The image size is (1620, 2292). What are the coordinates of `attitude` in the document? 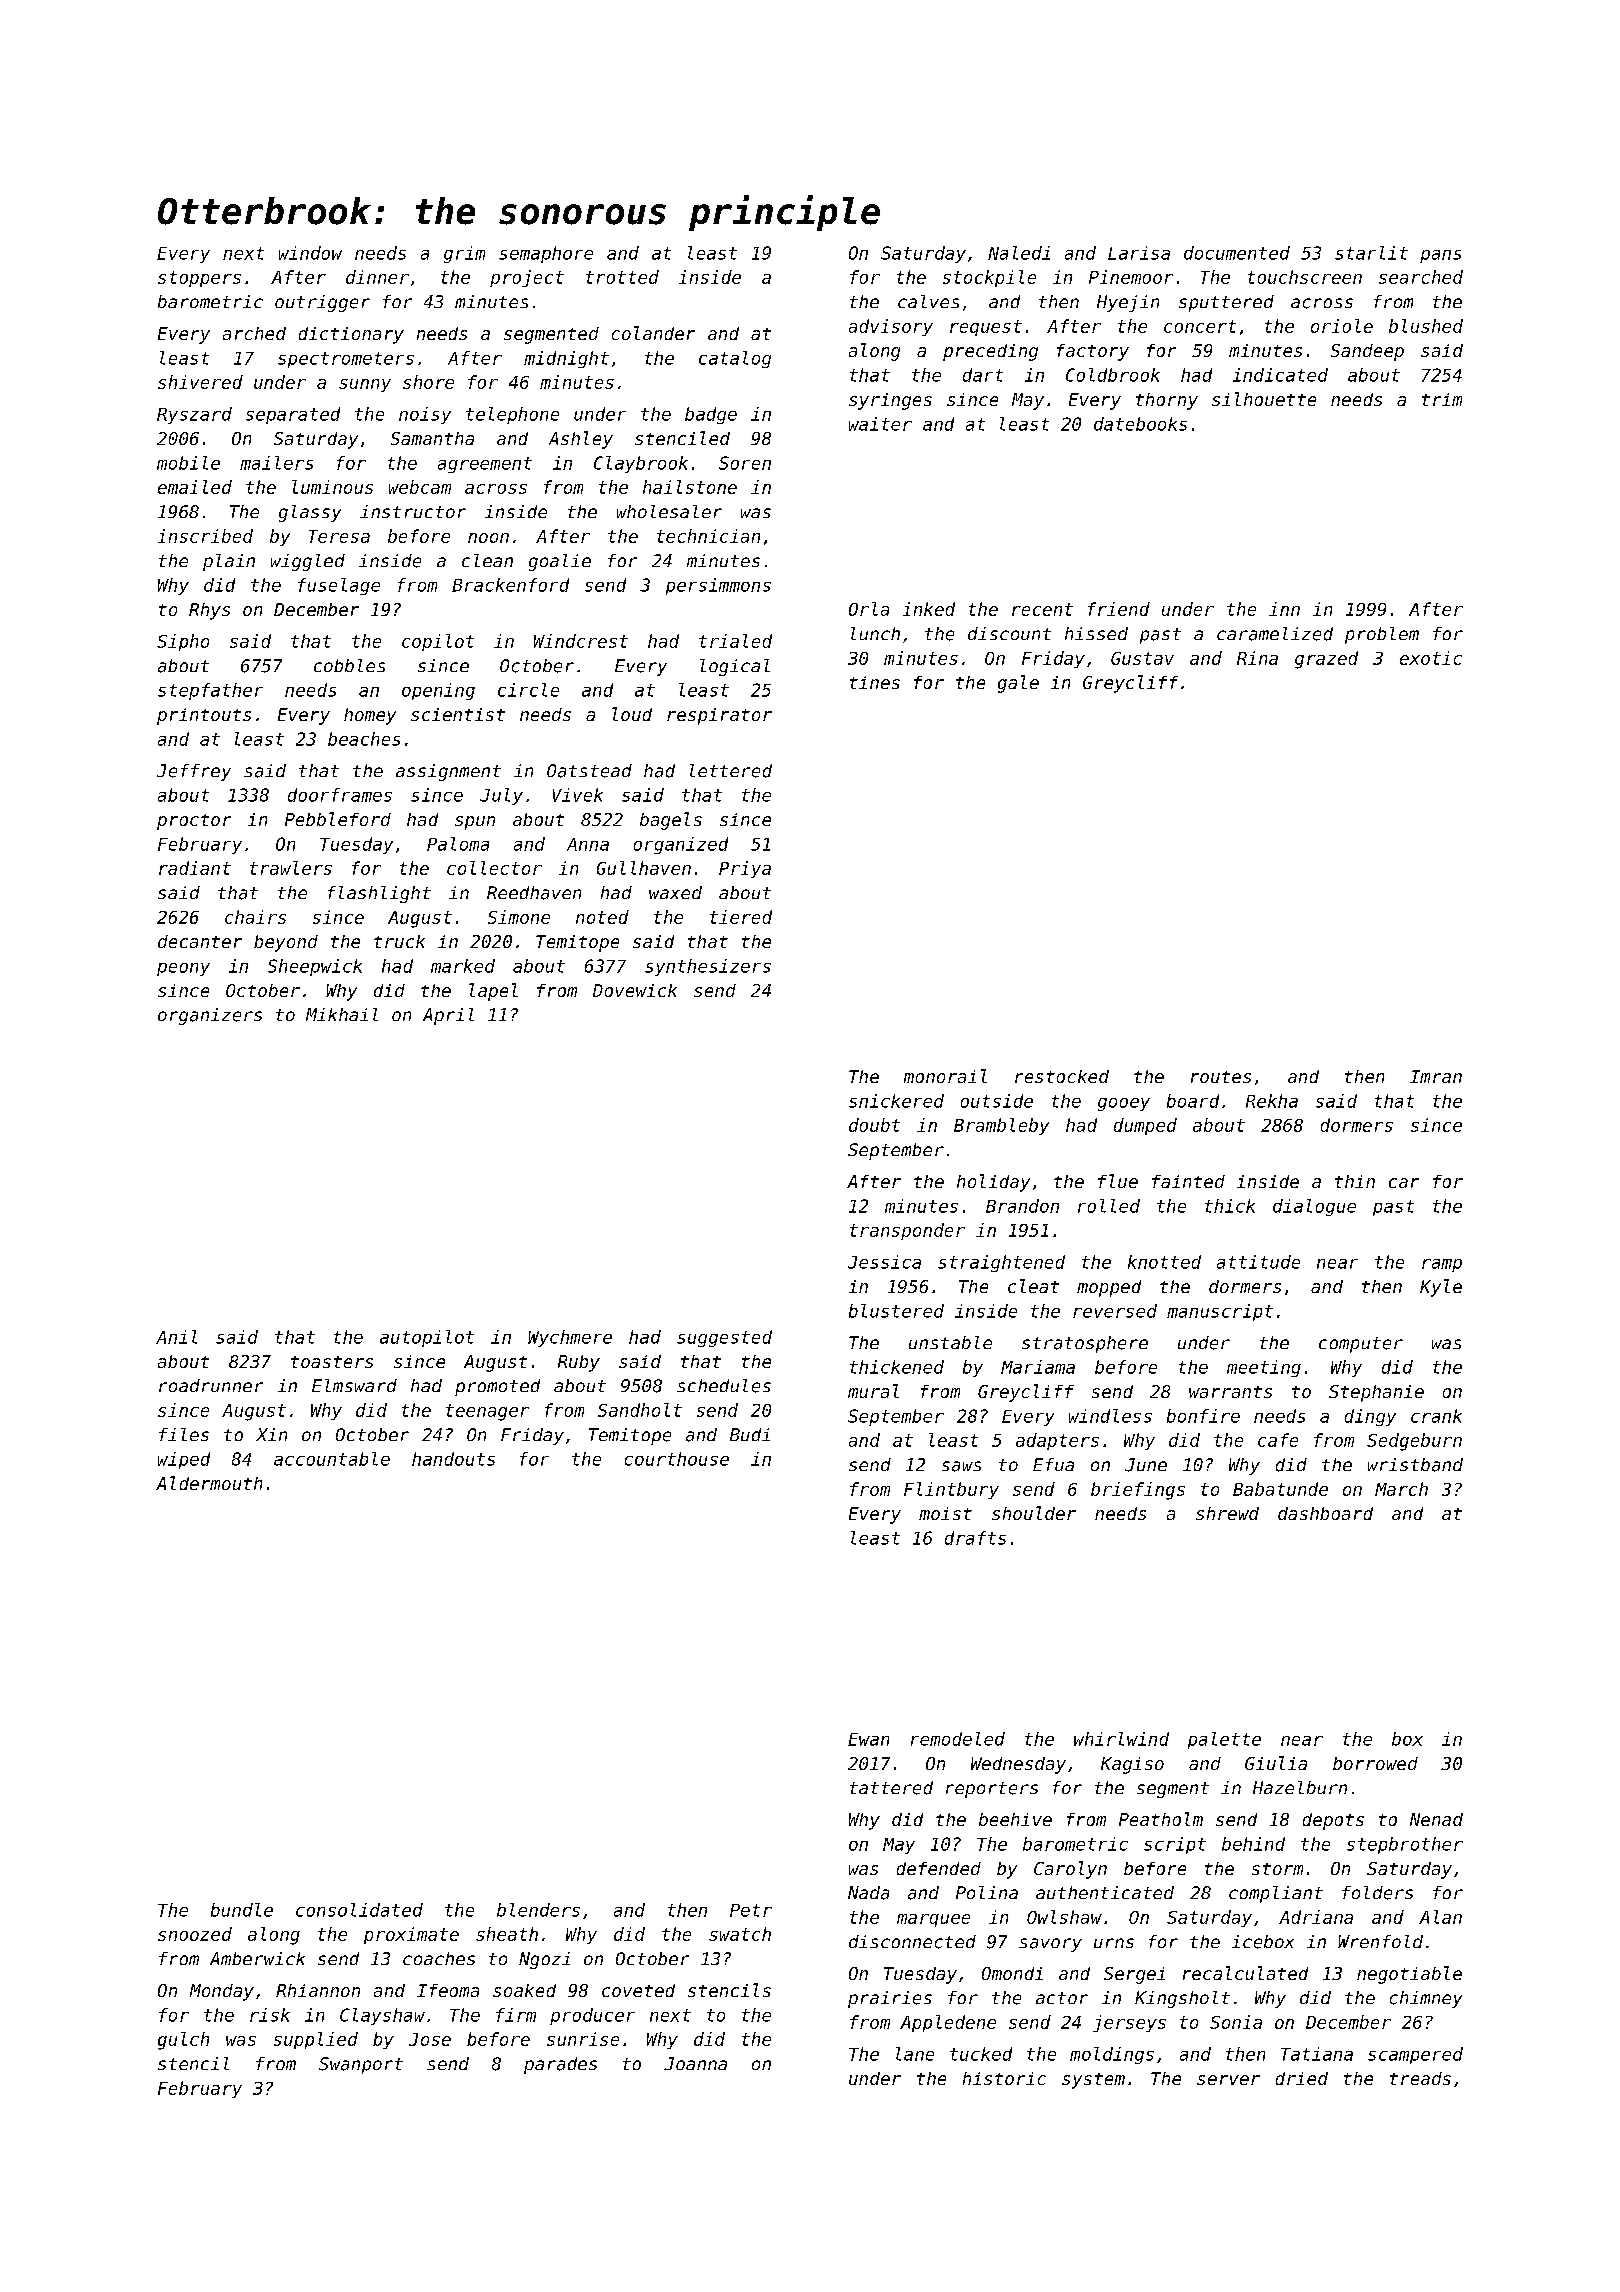 It's located at (1258, 1262).
